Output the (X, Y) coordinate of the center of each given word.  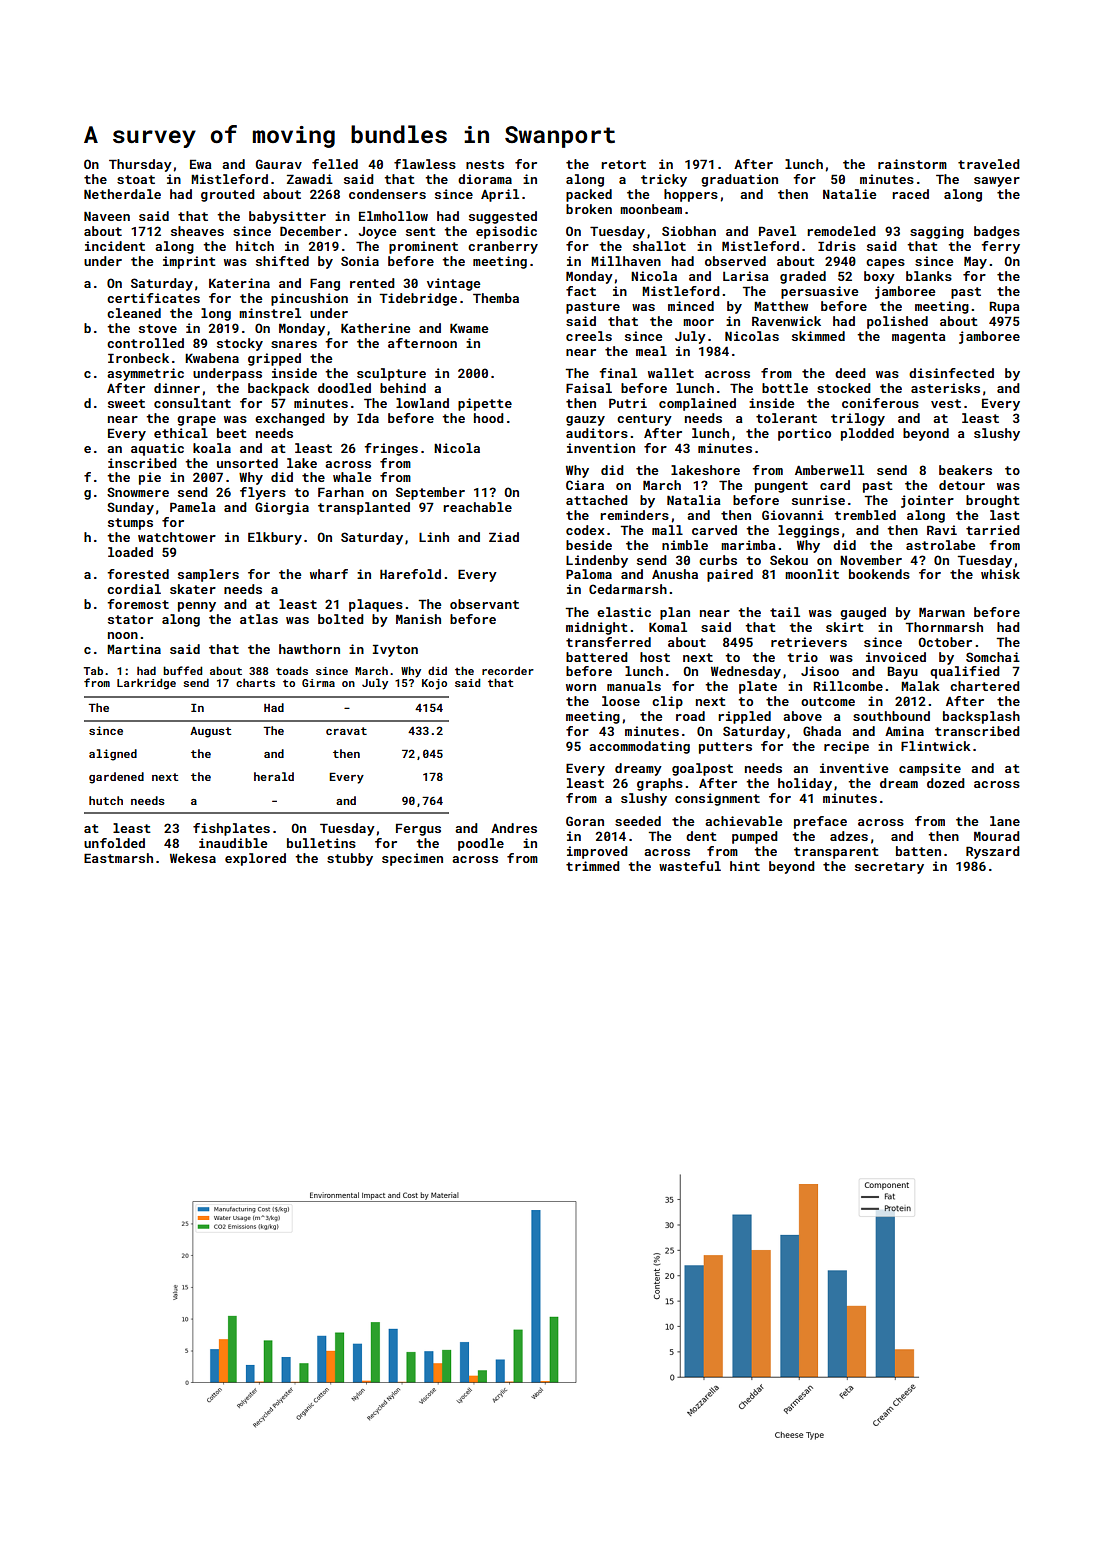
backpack (278, 389)
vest (946, 403)
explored (255, 859)
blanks (929, 276)
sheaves (197, 231)
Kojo (434, 684)
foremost (138, 604)
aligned (113, 755)
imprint (189, 262)
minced (691, 306)
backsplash (981, 717)
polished (897, 322)
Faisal (589, 388)
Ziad (504, 537)
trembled (865, 515)
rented (372, 283)
